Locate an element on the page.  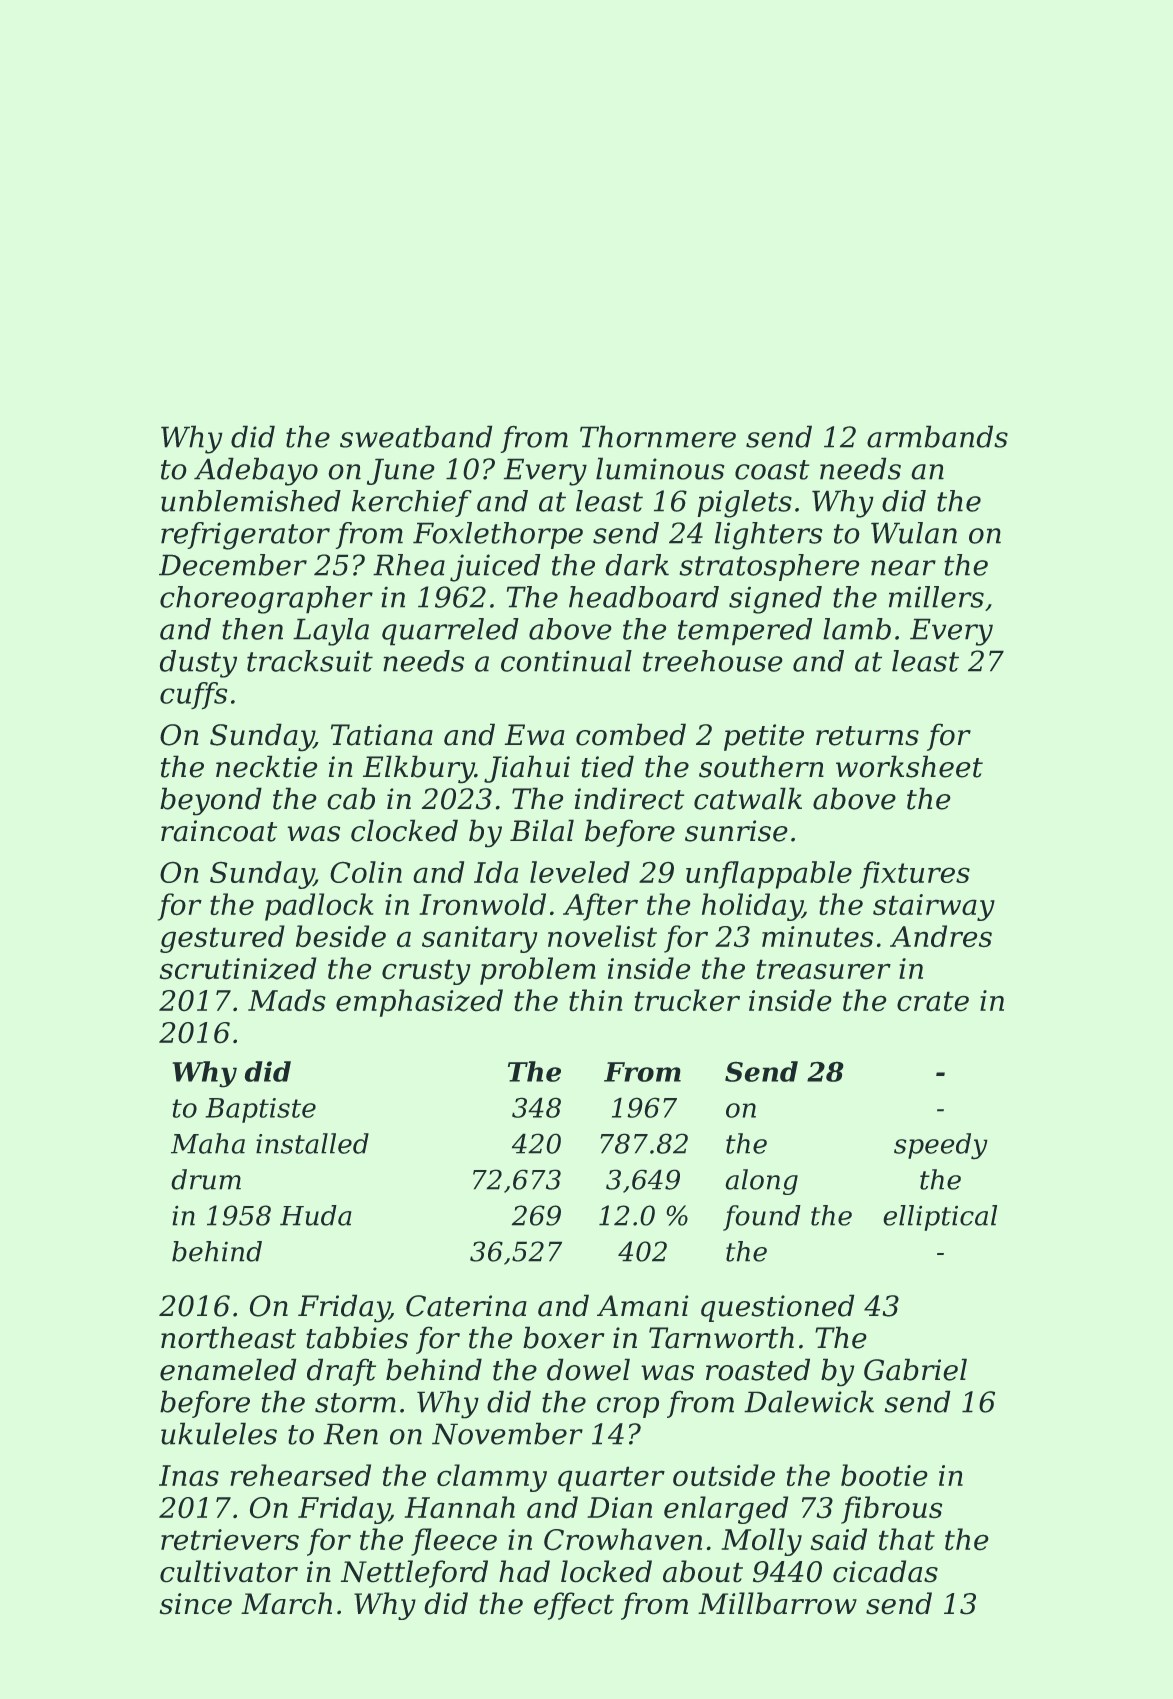
thin is located at coordinates (595, 1000).
